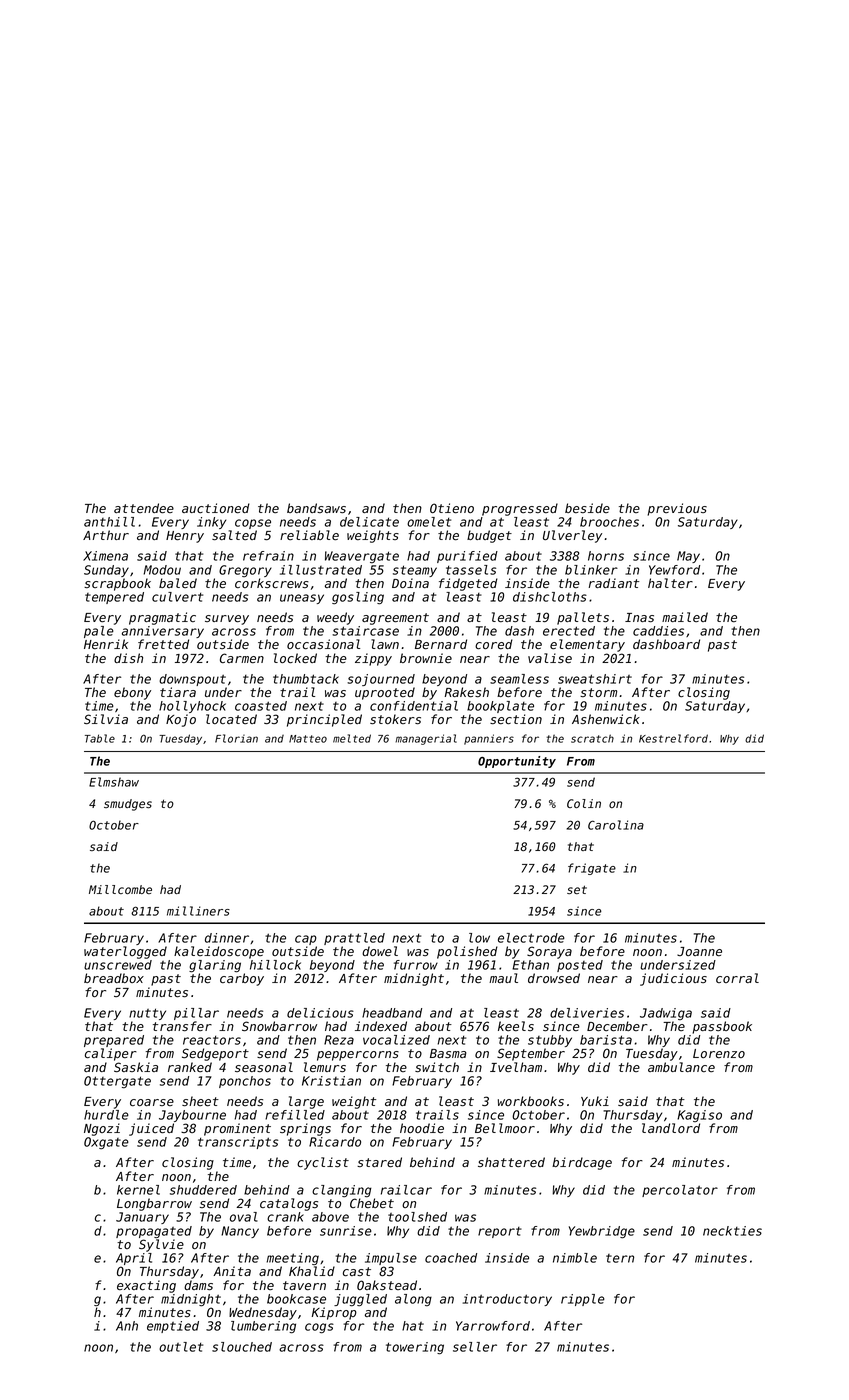  What do you see at coordinates (673, 979) in the image?
I see `judicious` at bounding box center [673, 979].
